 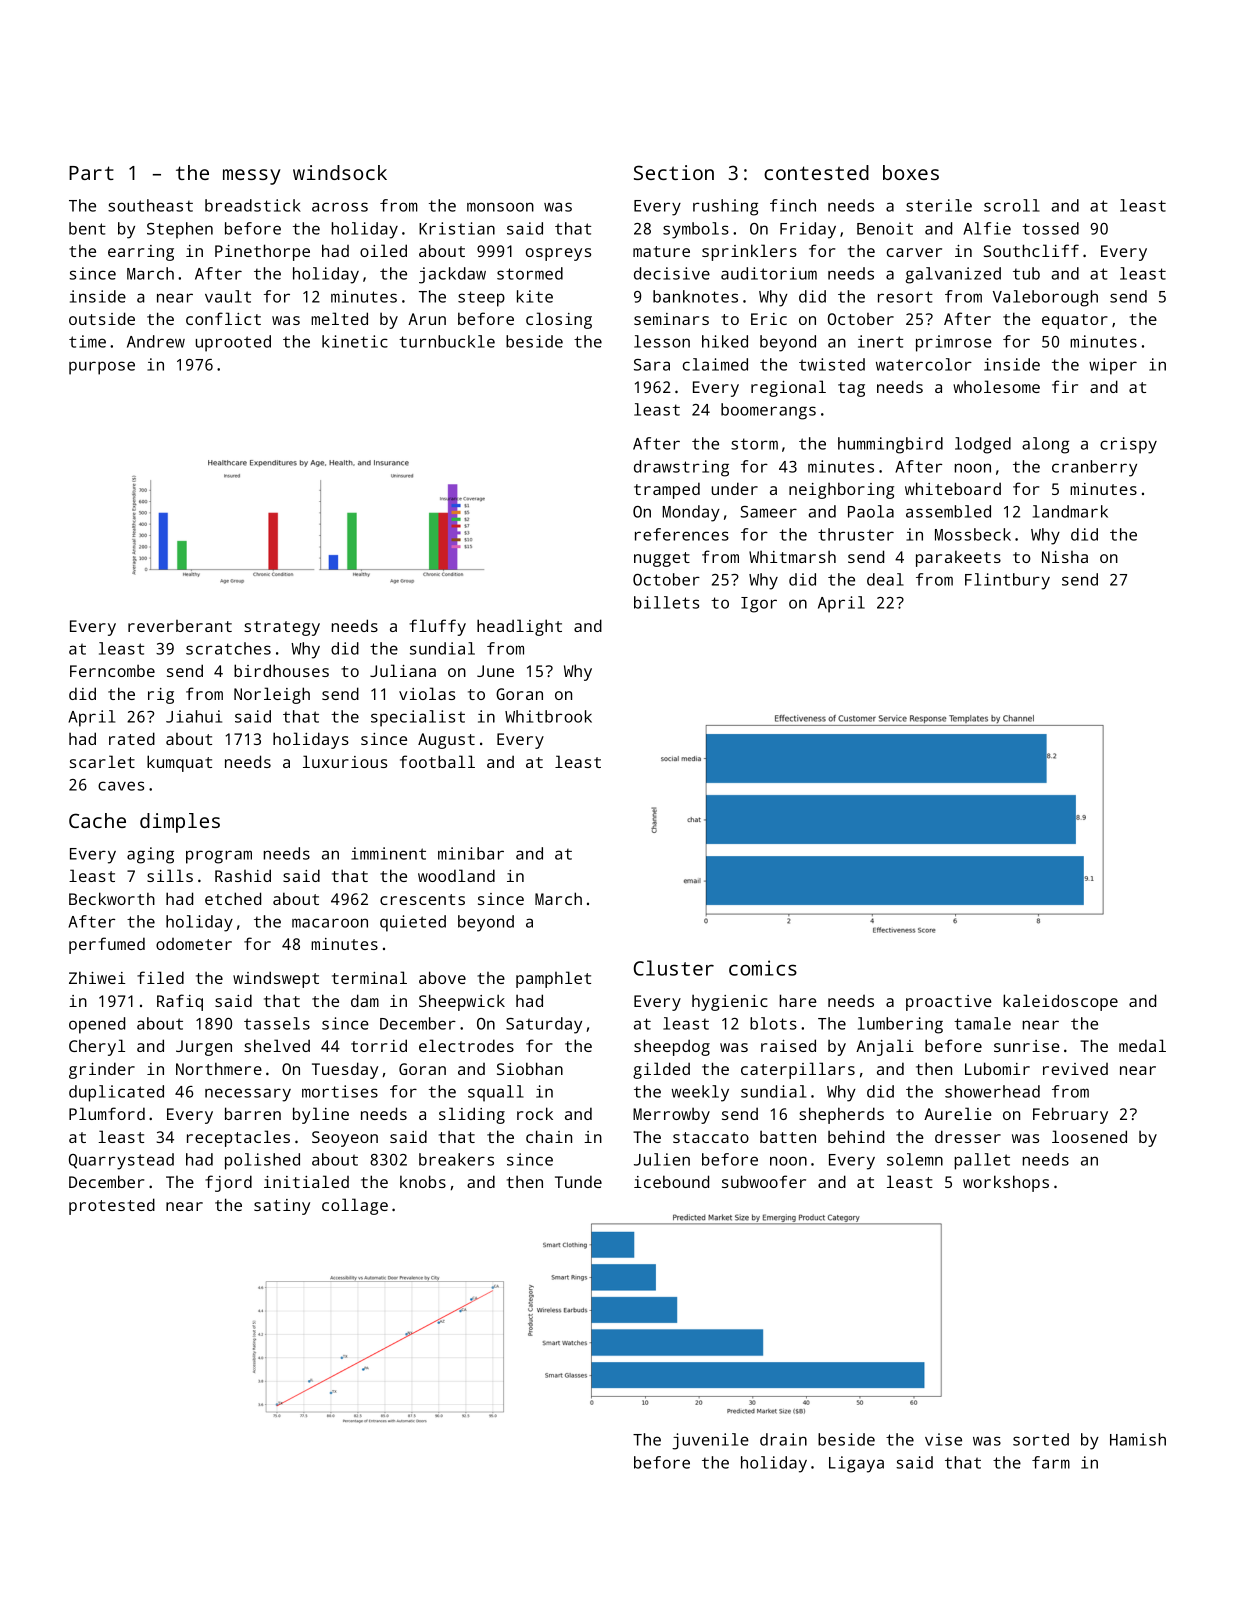 I want to click on Section, so click(x=674, y=172).
